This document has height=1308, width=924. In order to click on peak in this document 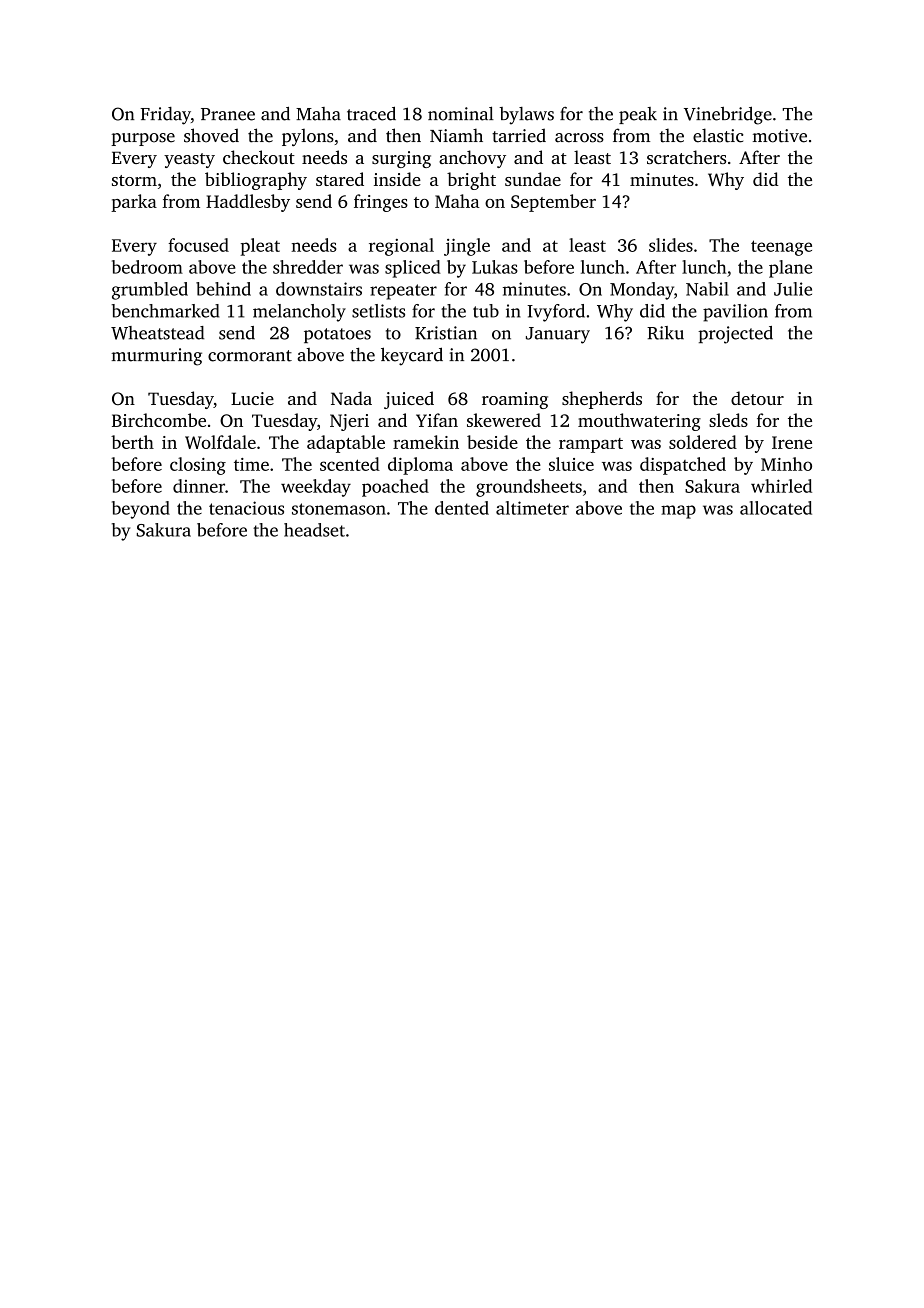, I will do `click(638, 115)`.
